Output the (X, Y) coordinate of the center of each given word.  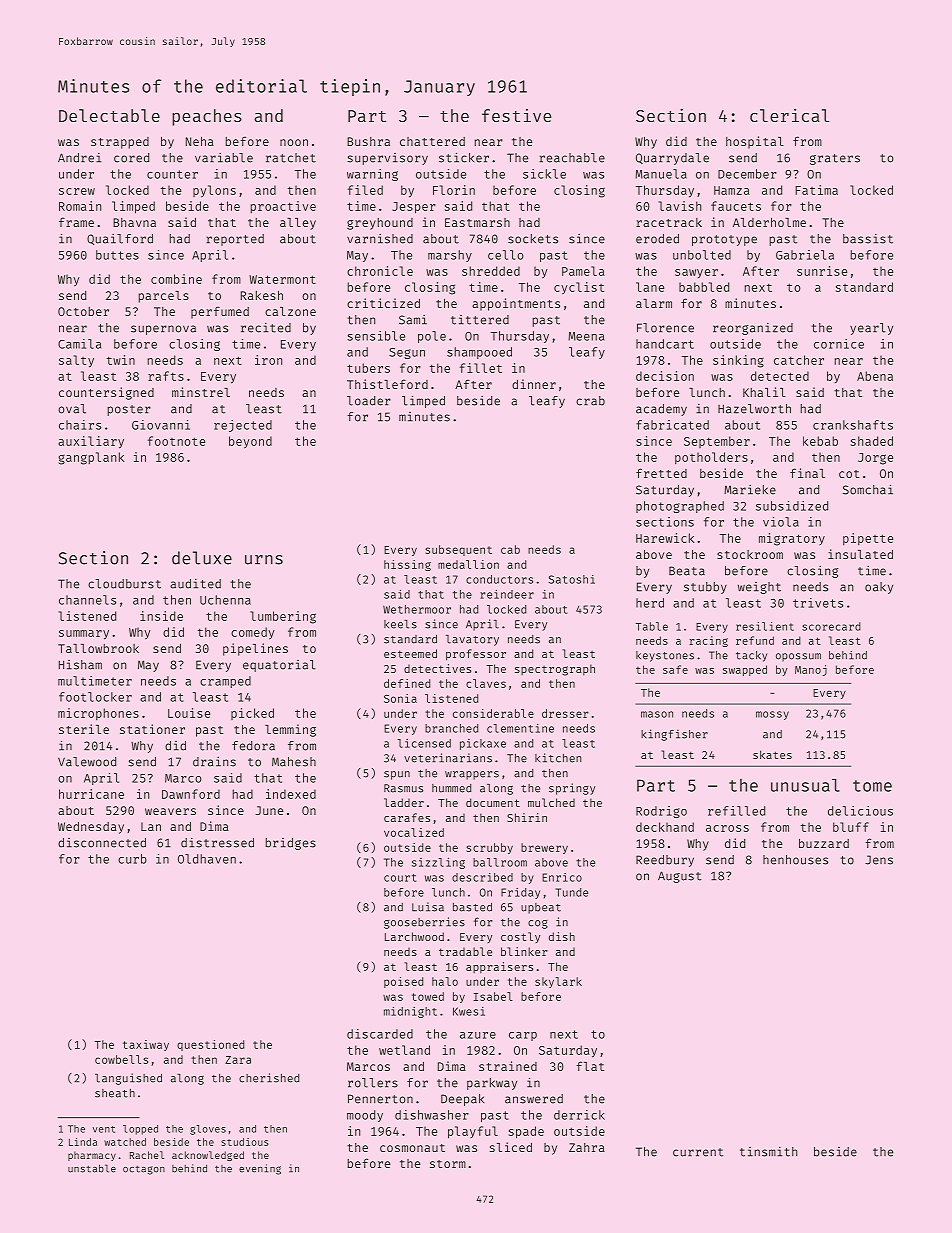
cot (849, 474)
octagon (144, 1170)
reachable (572, 158)
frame (76, 222)
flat (590, 1066)
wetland (404, 1050)
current (698, 1152)
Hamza (732, 190)
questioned (210, 1045)
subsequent (458, 550)
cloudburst (124, 584)
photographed (680, 507)
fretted (661, 473)
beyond (250, 442)
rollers (373, 1083)
